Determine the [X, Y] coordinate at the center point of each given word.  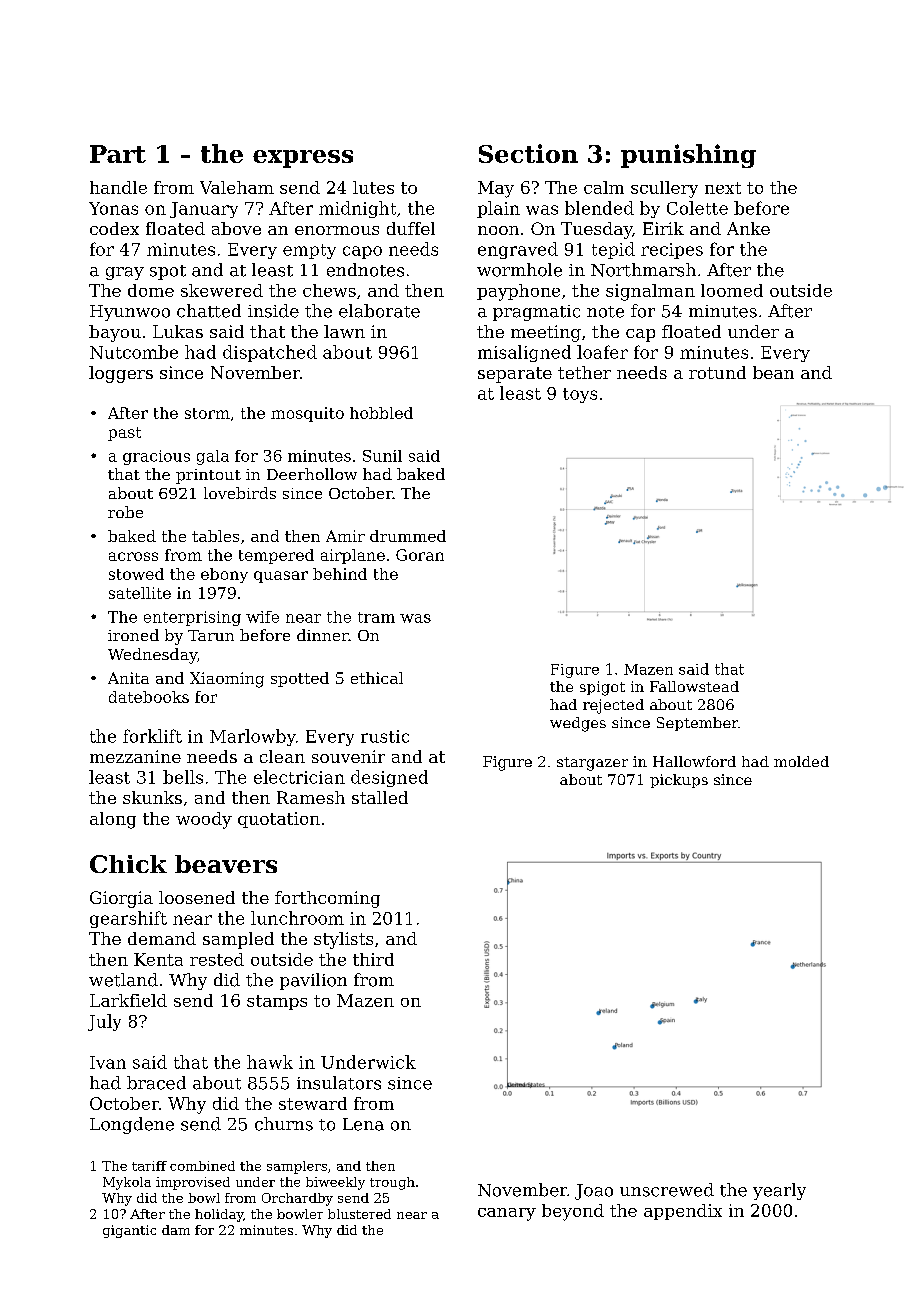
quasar [281, 577]
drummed [408, 536]
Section [528, 153]
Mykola [127, 1183]
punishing [688, 156]
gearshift [128, 919]
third [373, 959]
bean [773, 372]
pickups [679, 781]
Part [118, 154]
